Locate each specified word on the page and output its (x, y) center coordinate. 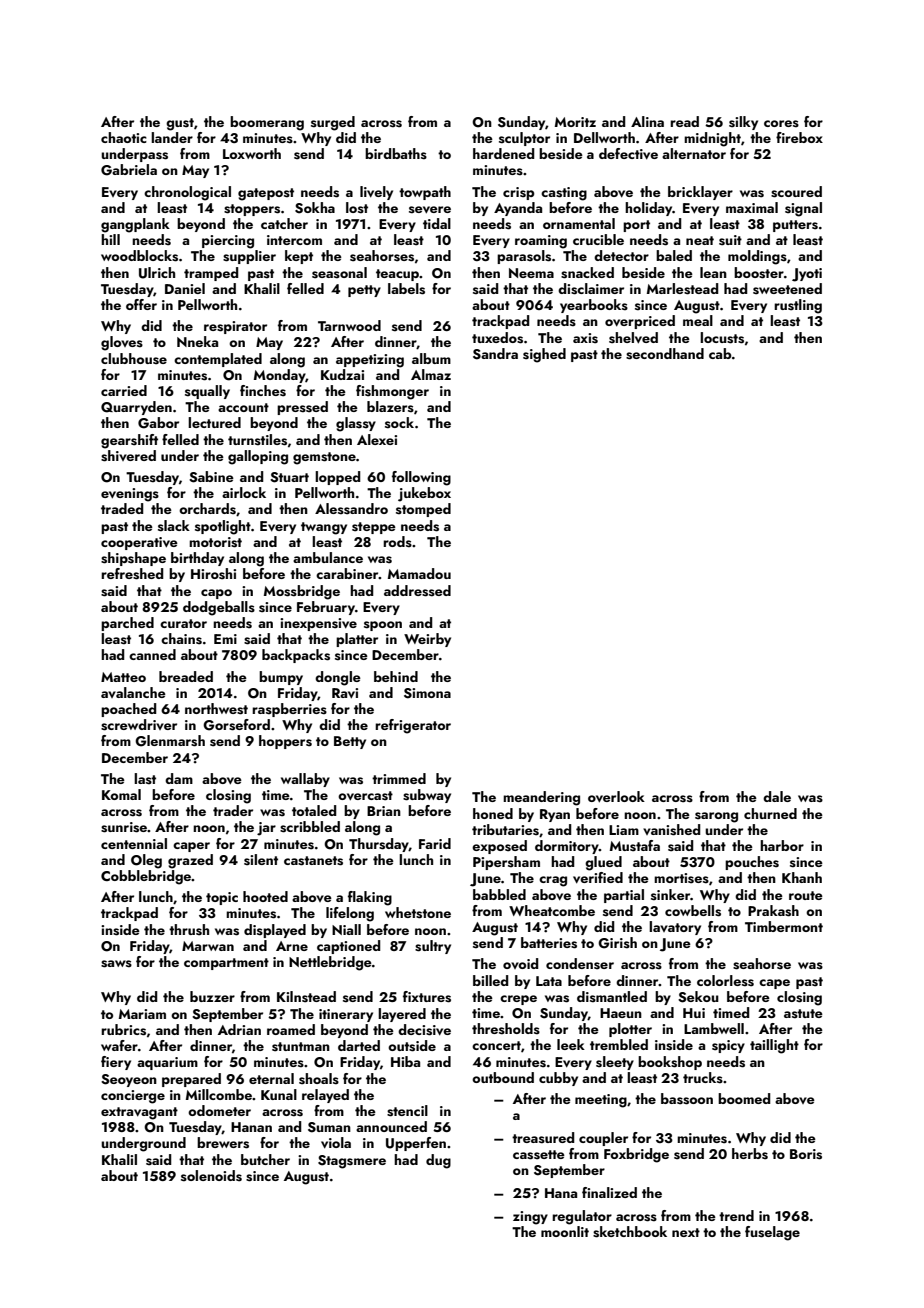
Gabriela (129, 170)
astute (803, 1014)
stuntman (301, 1047)
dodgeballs (219, 608)
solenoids (211, 1176)
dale (777, 796)
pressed (302, 408)
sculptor (524, 139)
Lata (549, 981)
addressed (417, 591)
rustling (798, 306)
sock (399, 423)
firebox (799, 137)
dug (438, 1161)
